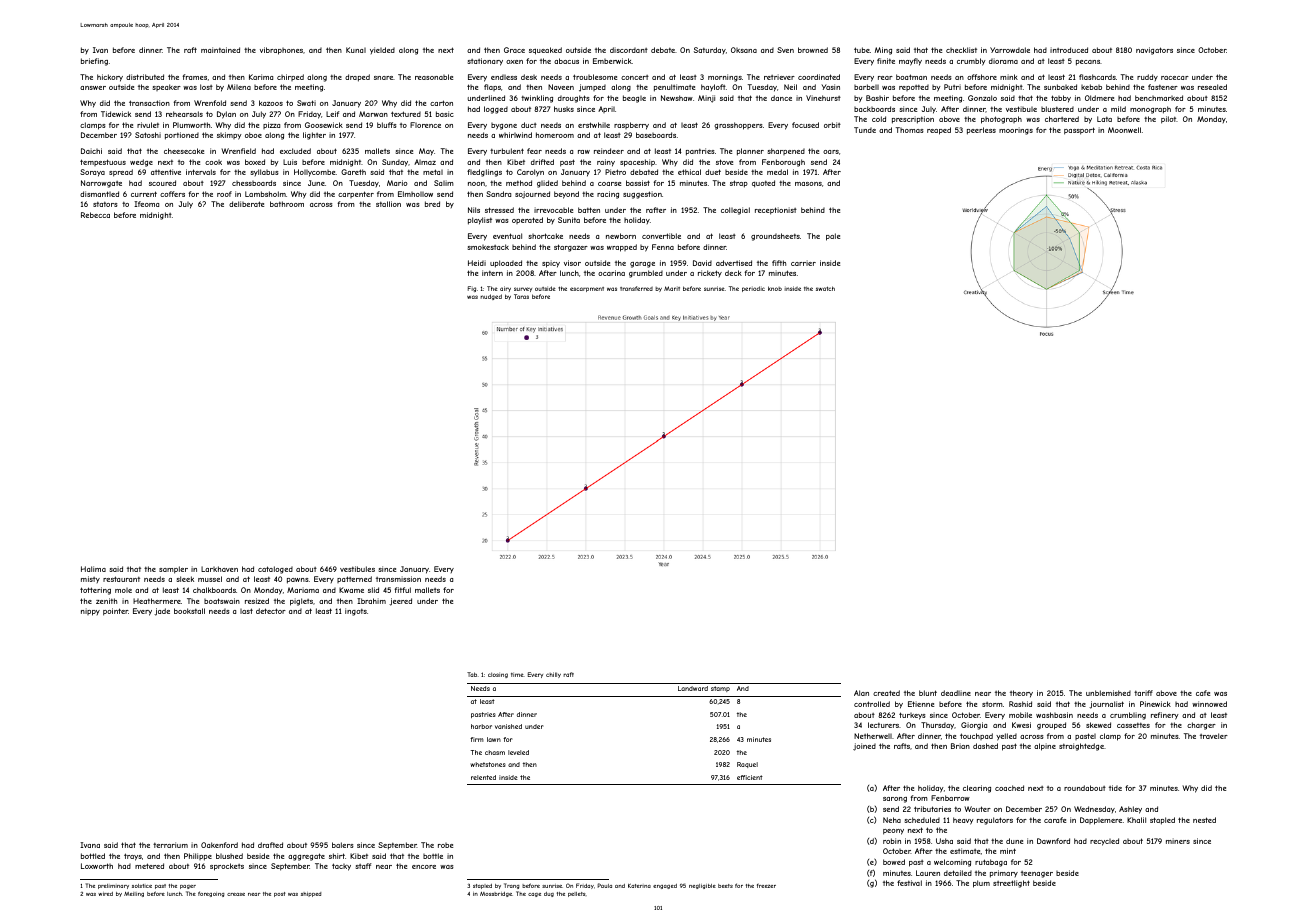 The width and height of the screenshot is (1308, 924). What do you see at coordinates (766, 885) in the screenshot?
I see `freezer` at bounding box center [766, 885].
